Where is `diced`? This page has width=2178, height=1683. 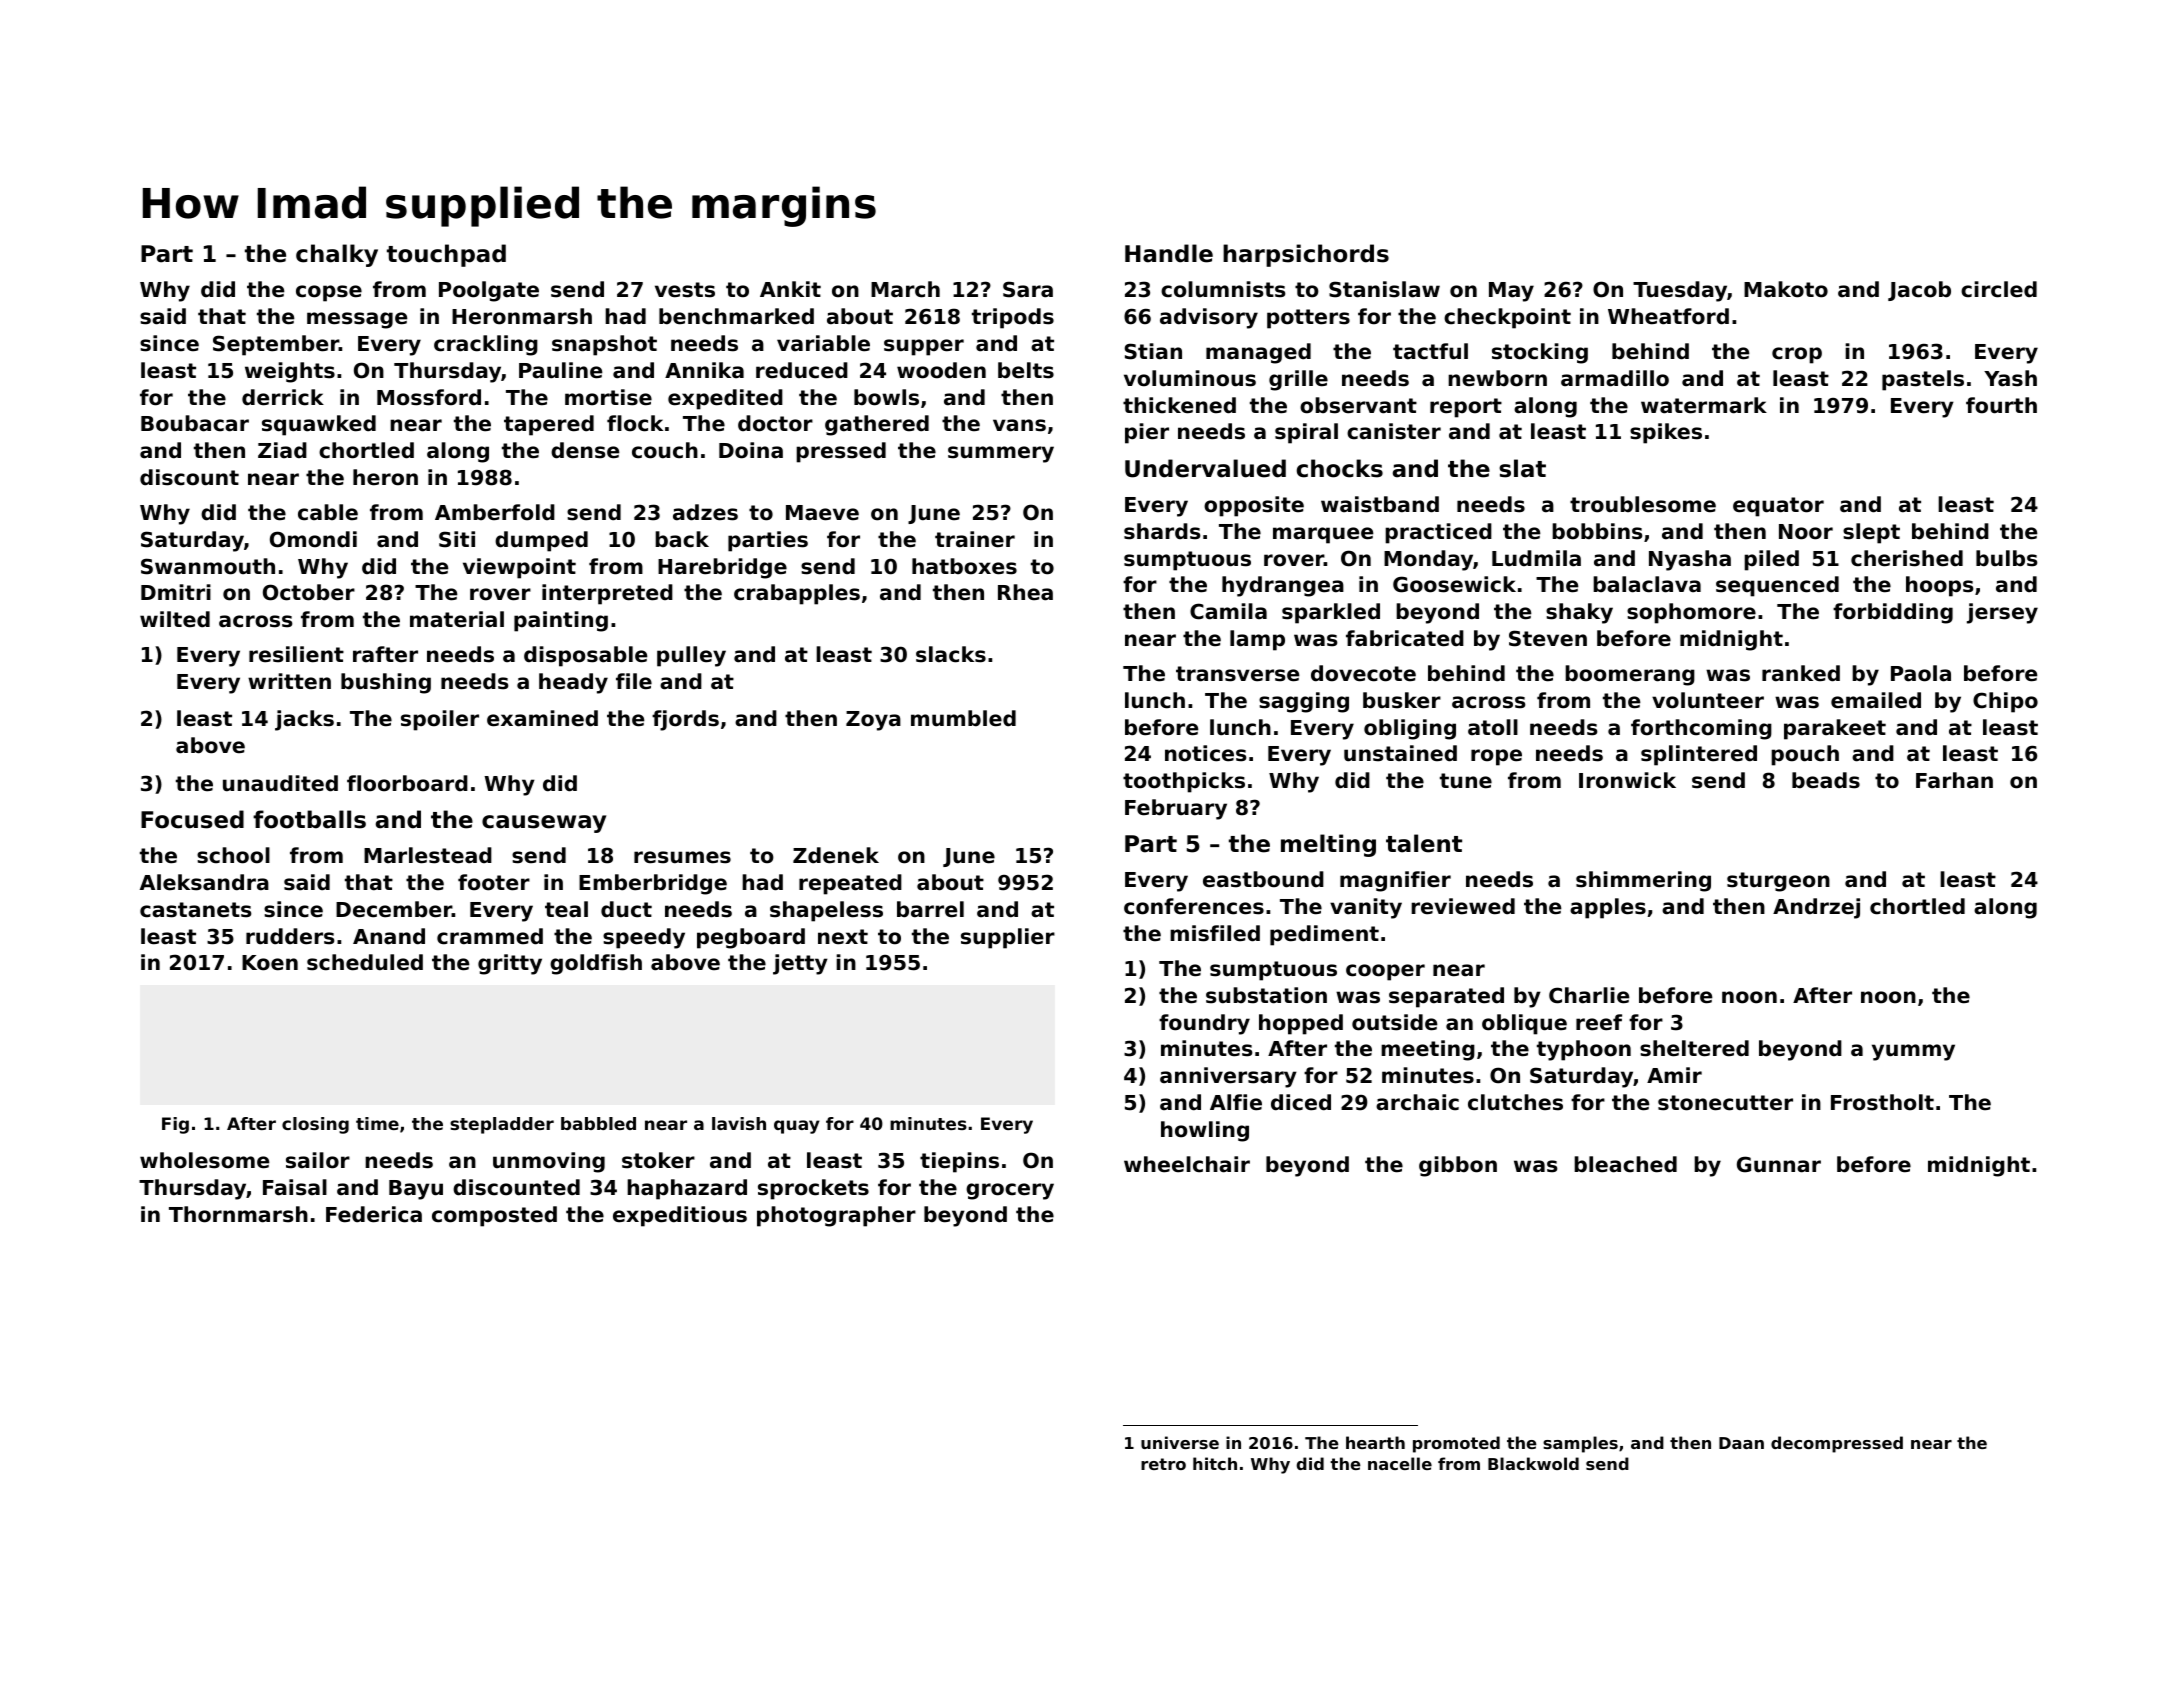
diced is located at coordinates (1301, 1102).
